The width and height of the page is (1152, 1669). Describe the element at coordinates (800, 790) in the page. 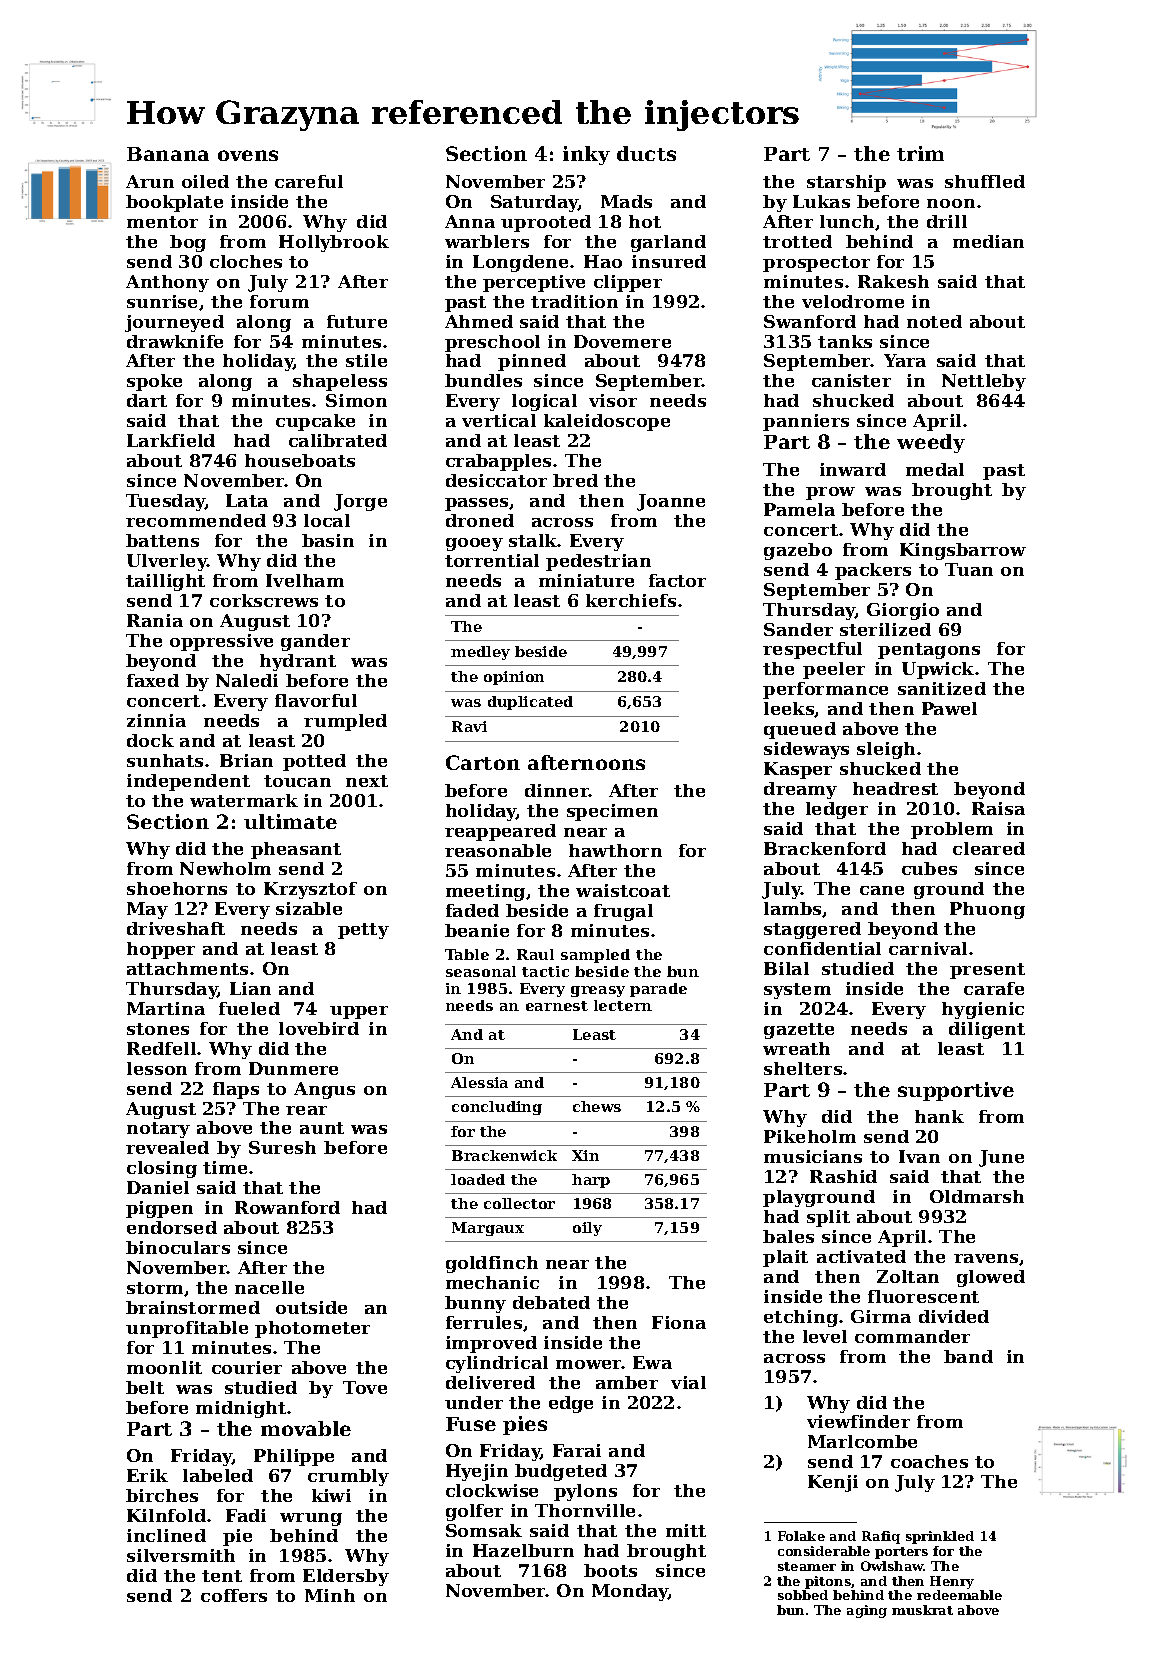

I see `dreamy` at that location.
